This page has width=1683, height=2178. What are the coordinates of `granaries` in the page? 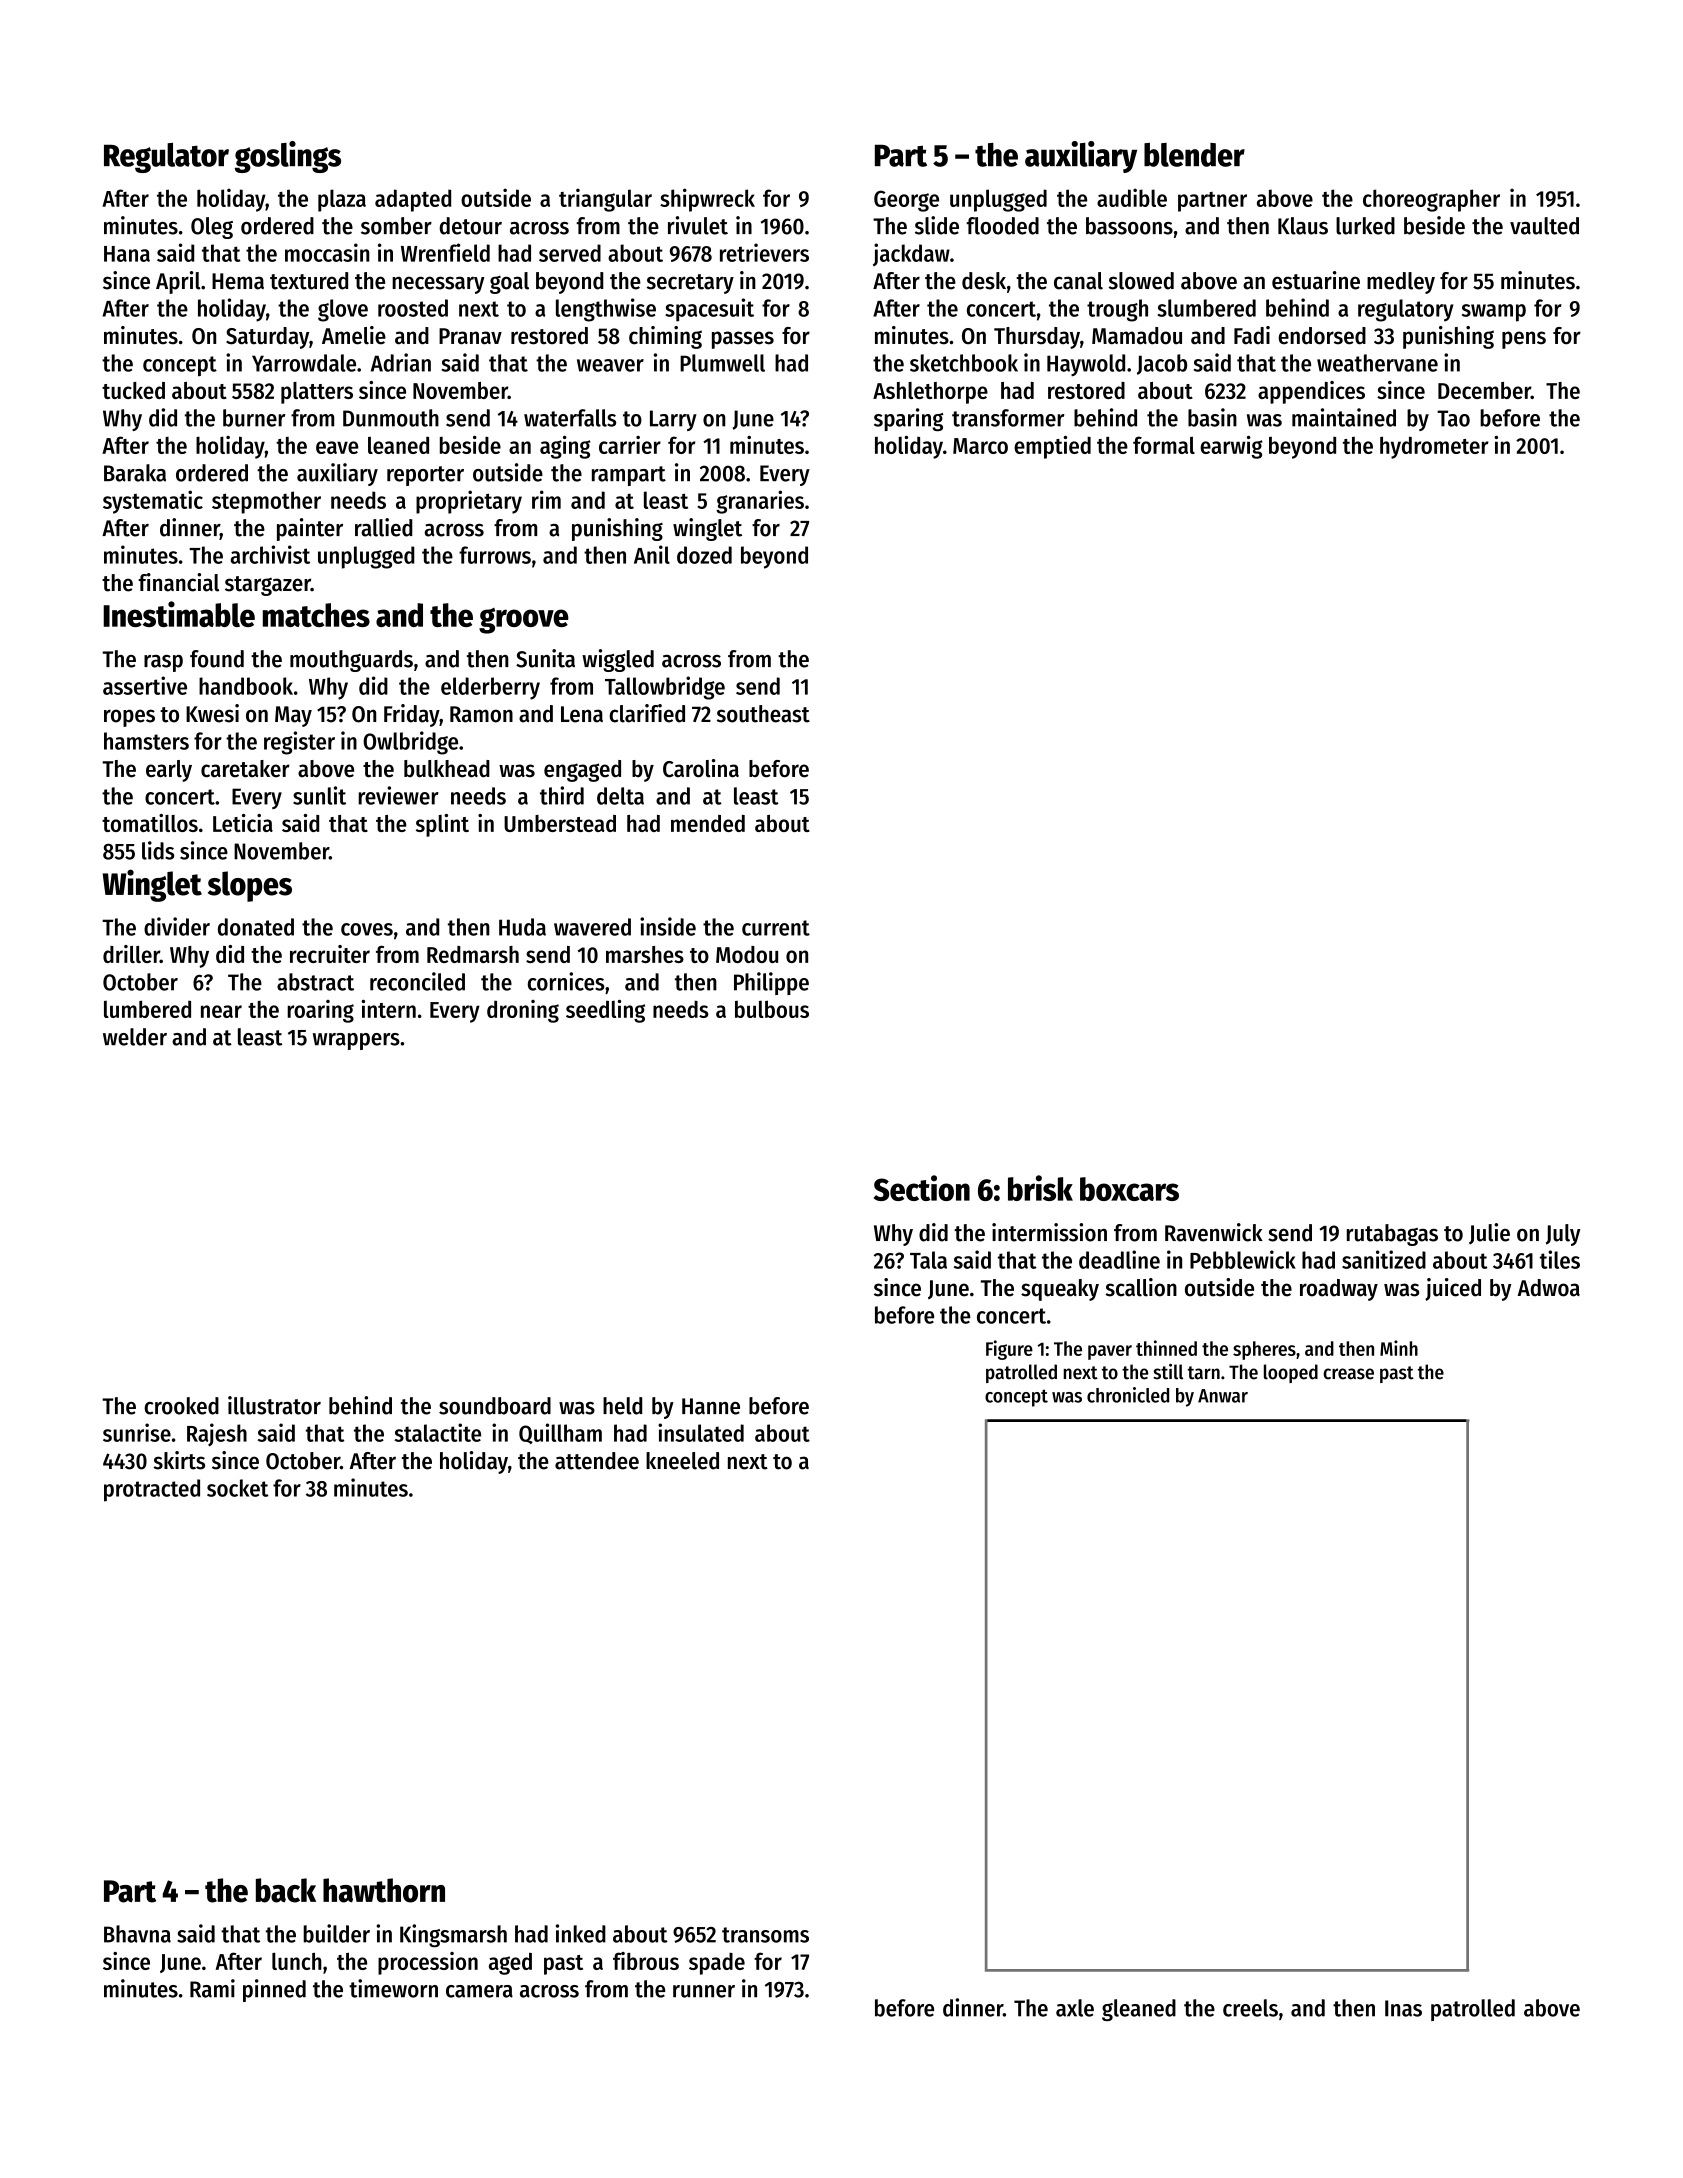 It's located at (760, 502).
